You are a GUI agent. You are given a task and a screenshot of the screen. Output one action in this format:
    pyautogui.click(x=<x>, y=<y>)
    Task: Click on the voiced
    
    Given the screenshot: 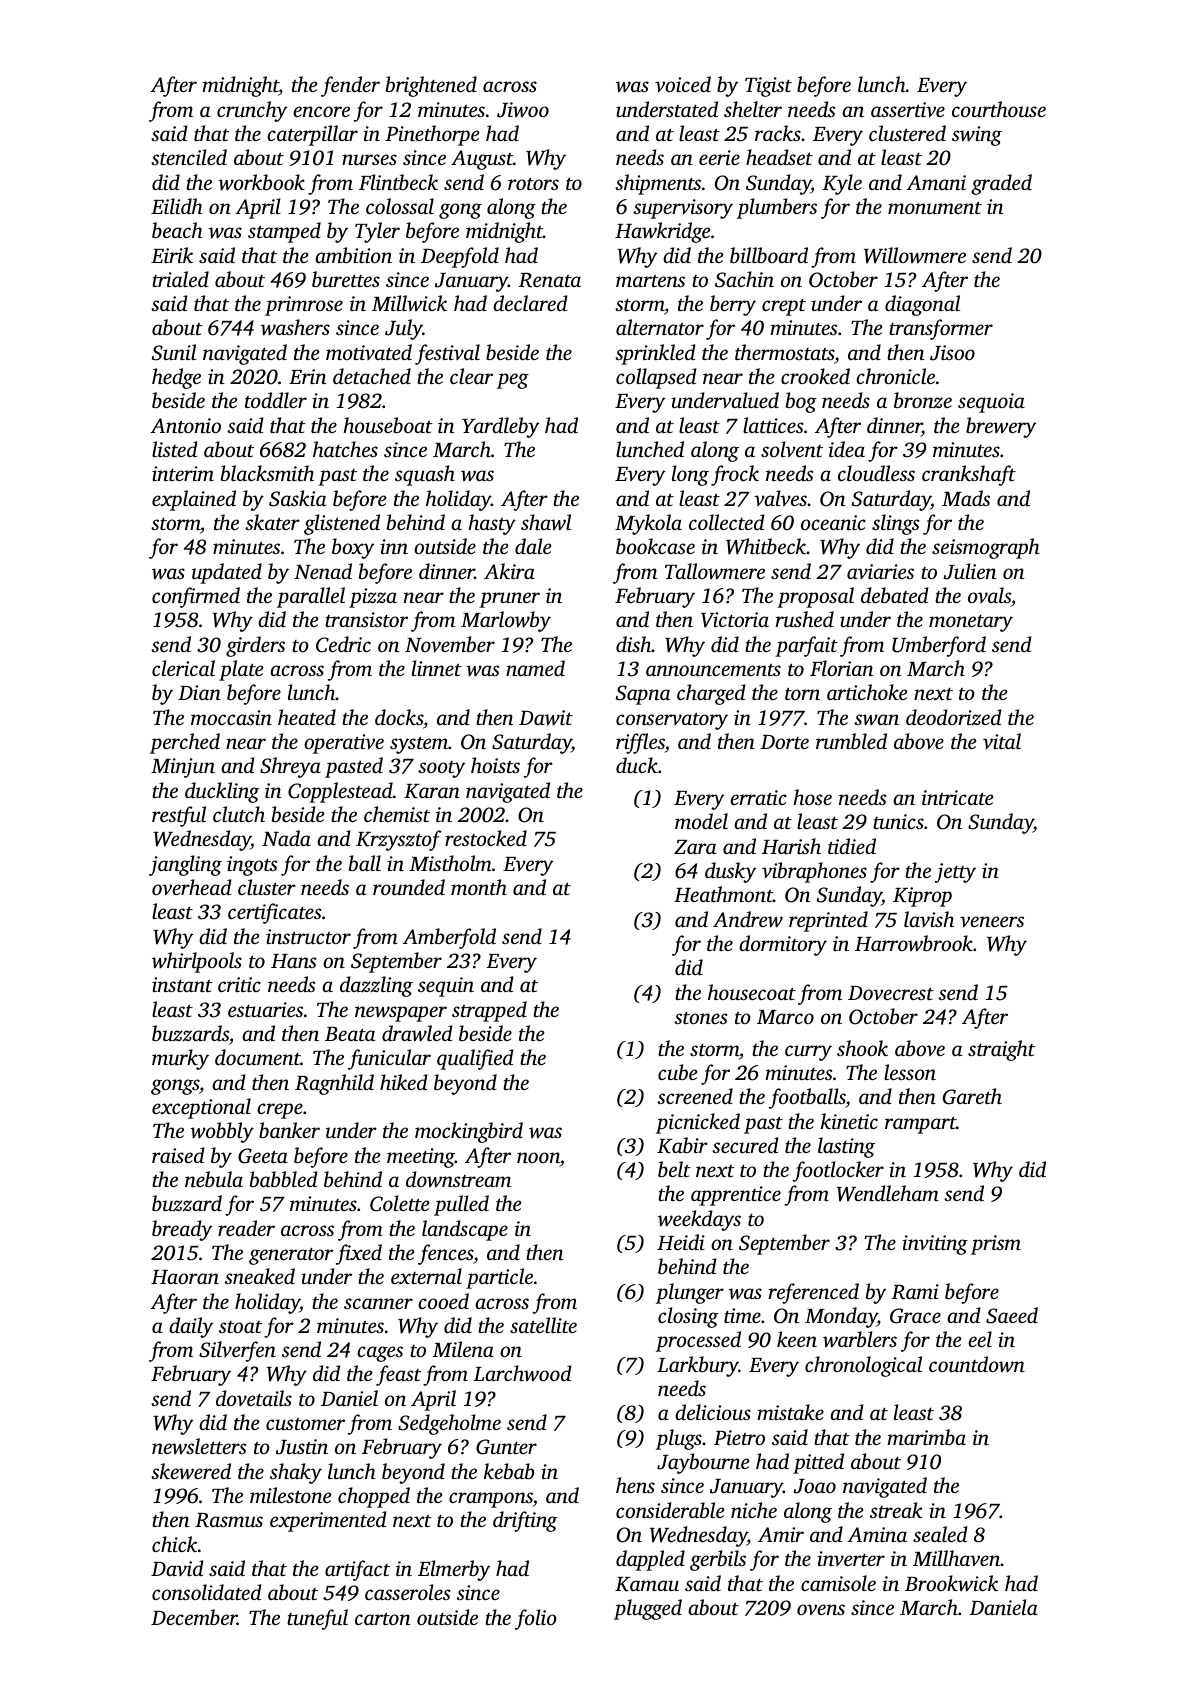 What is the action you would take?
    pyautogui.click(x=683, y=84)
